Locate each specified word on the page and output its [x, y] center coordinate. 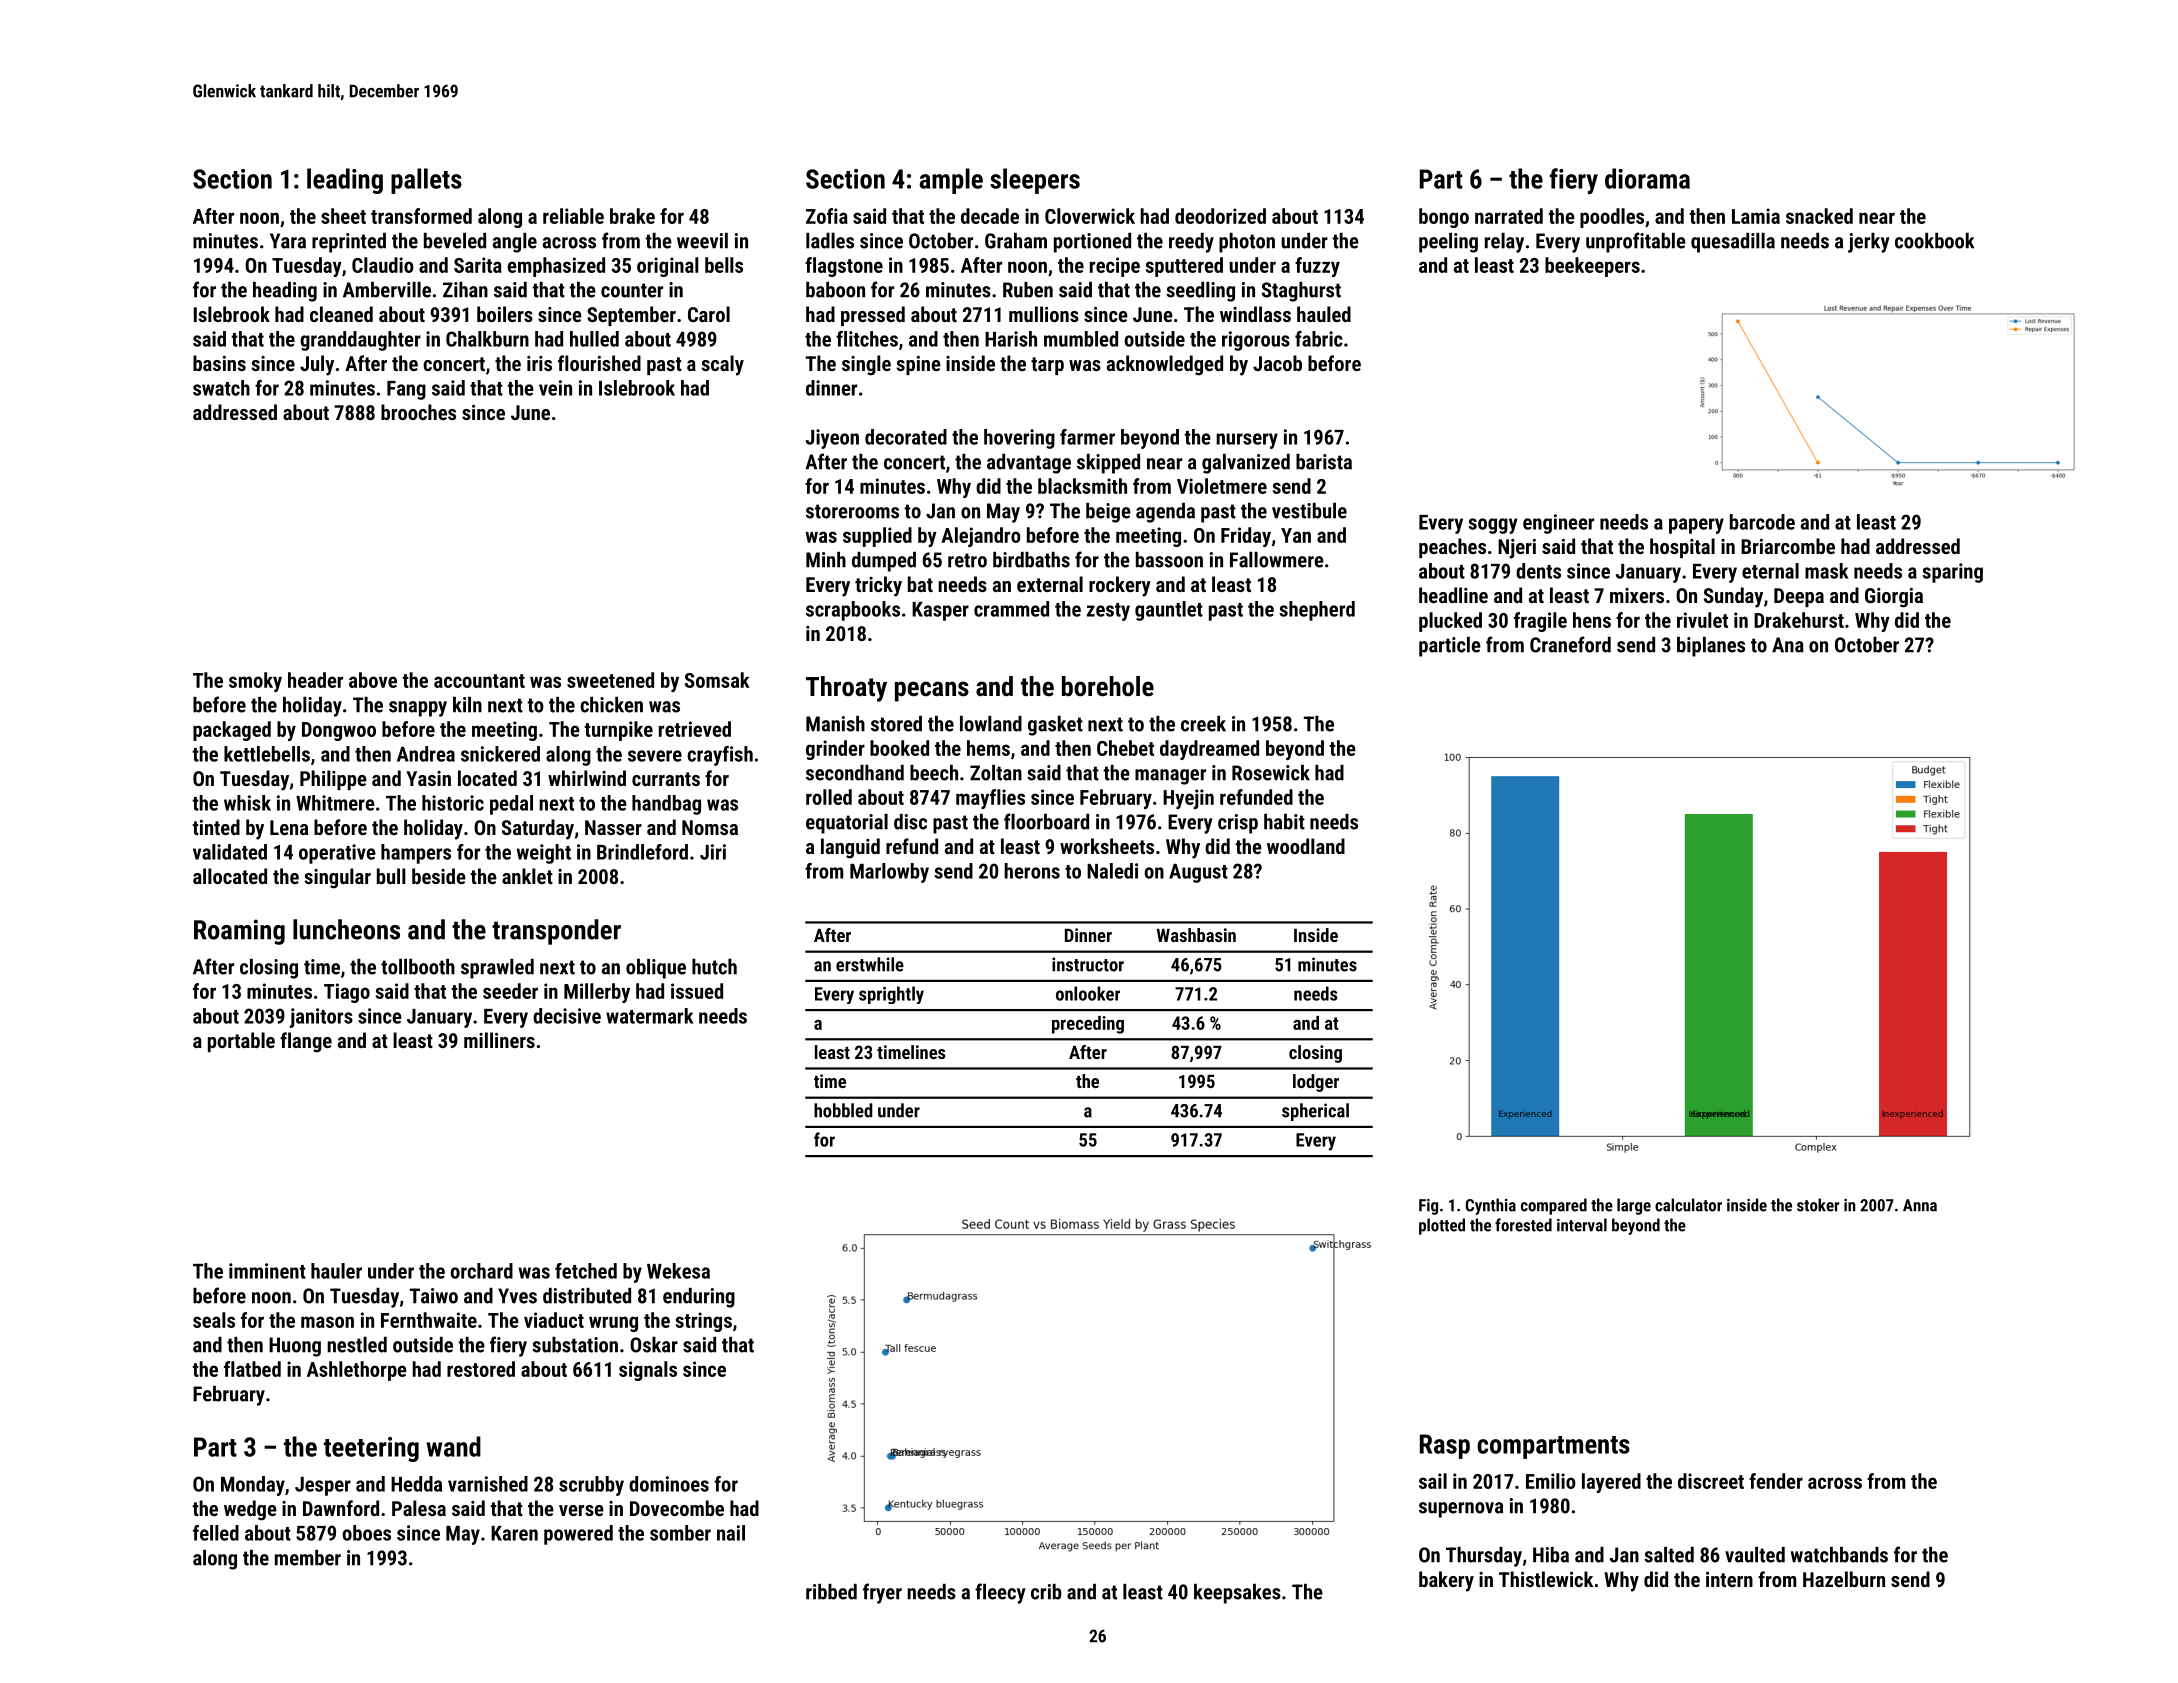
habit [1284, 822]
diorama [1647, 178]
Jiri [713, 852]
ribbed [831, 1592]
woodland [1306, 846]
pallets [426, 181]
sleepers [1035, 181]
